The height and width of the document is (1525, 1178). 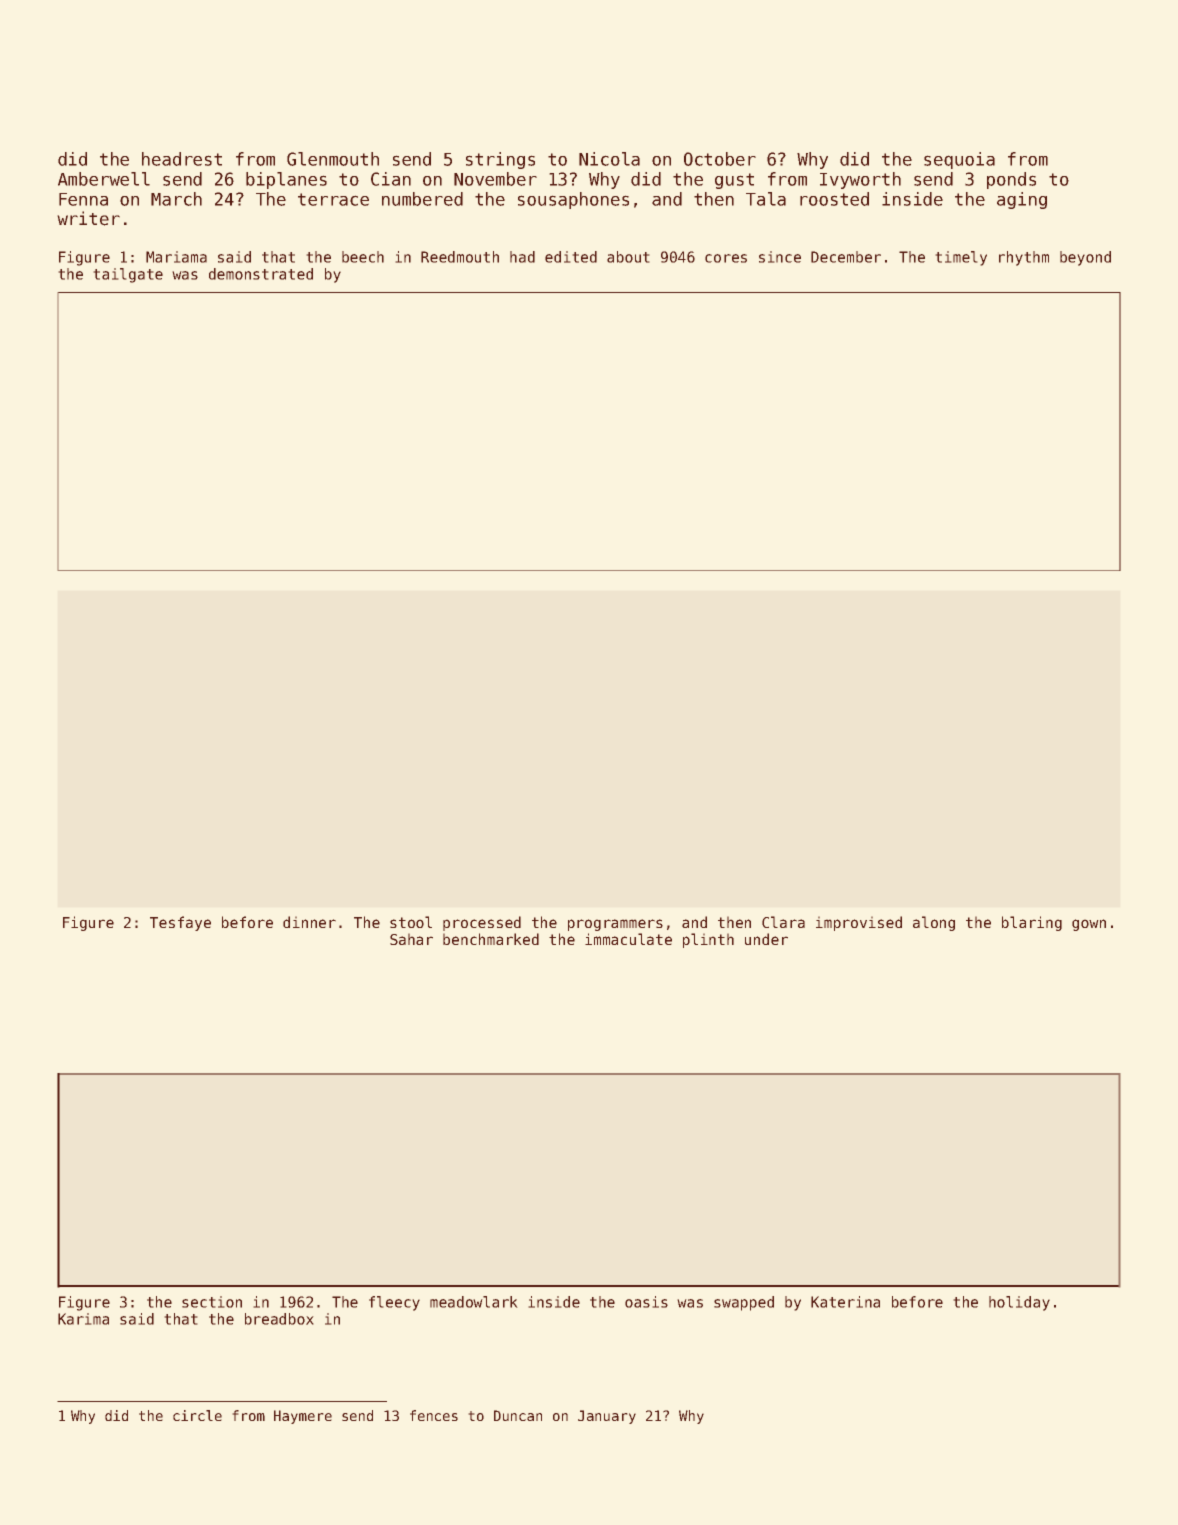 What do you see at coordinates (573, 200) in the document?
I see `sousaphones` at bounding box center [573, 200].
